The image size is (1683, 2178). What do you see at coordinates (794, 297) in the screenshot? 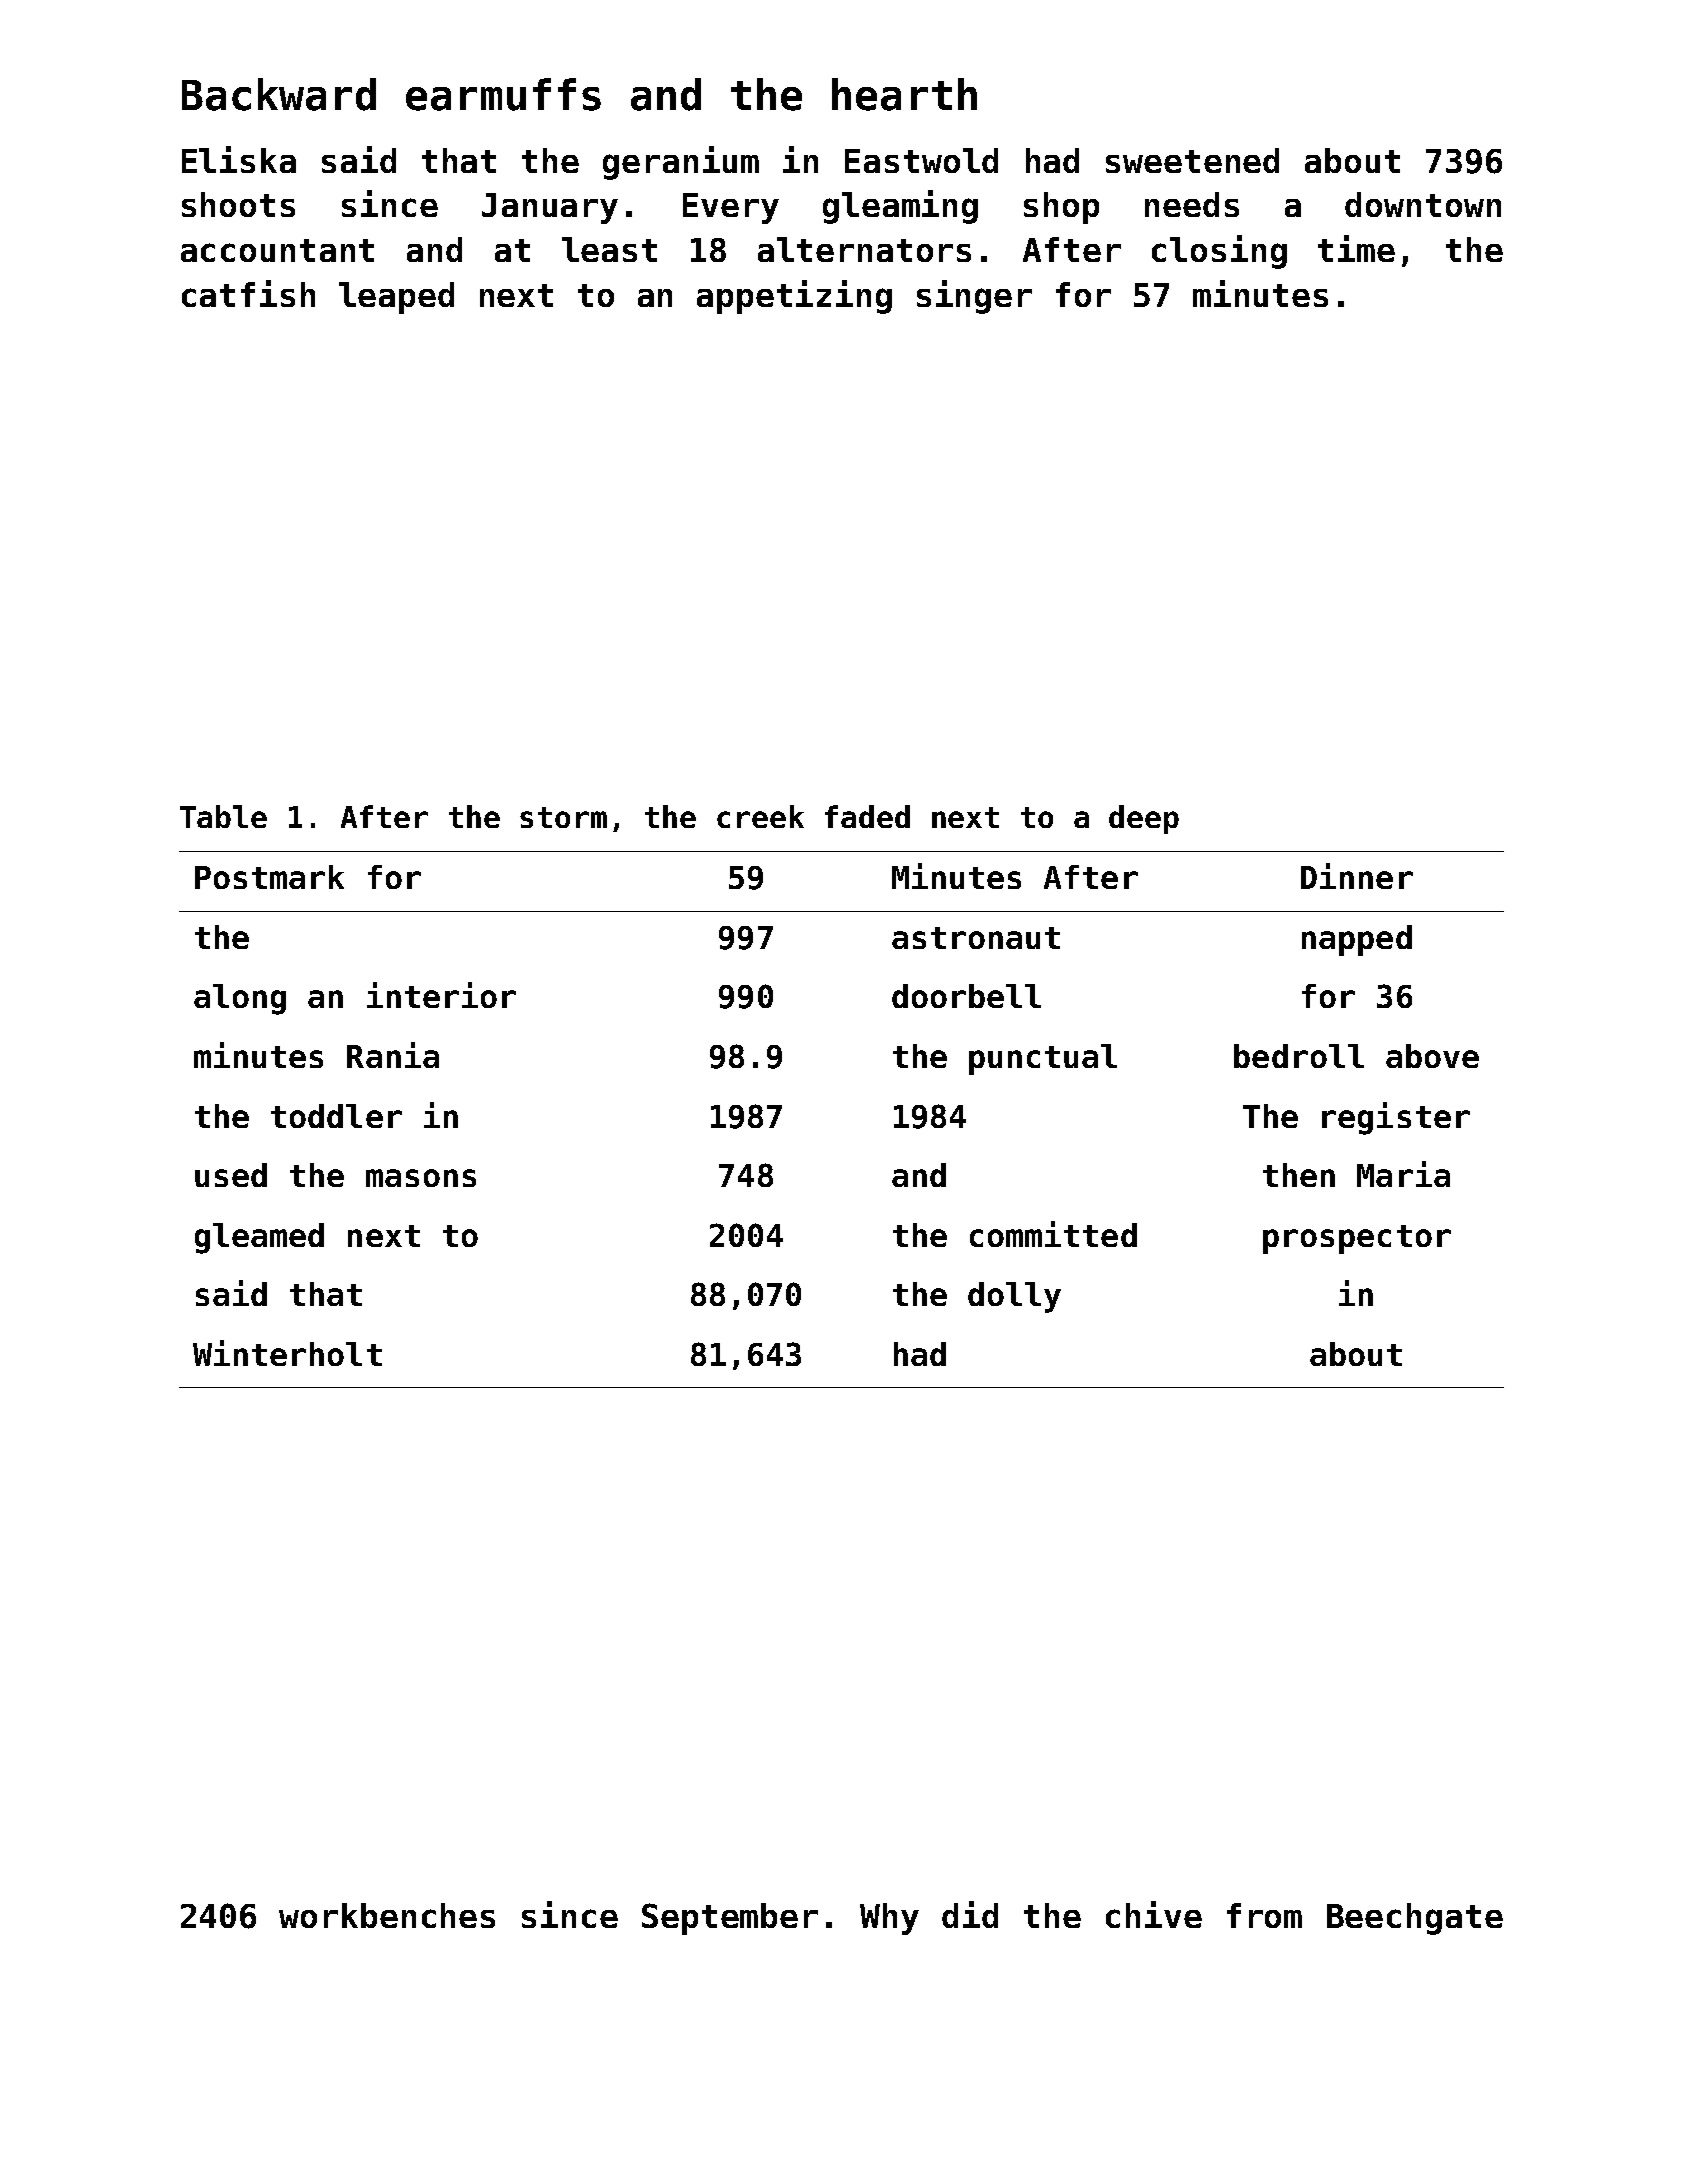
I see `appetizing` at bounding box center [794, 297].
